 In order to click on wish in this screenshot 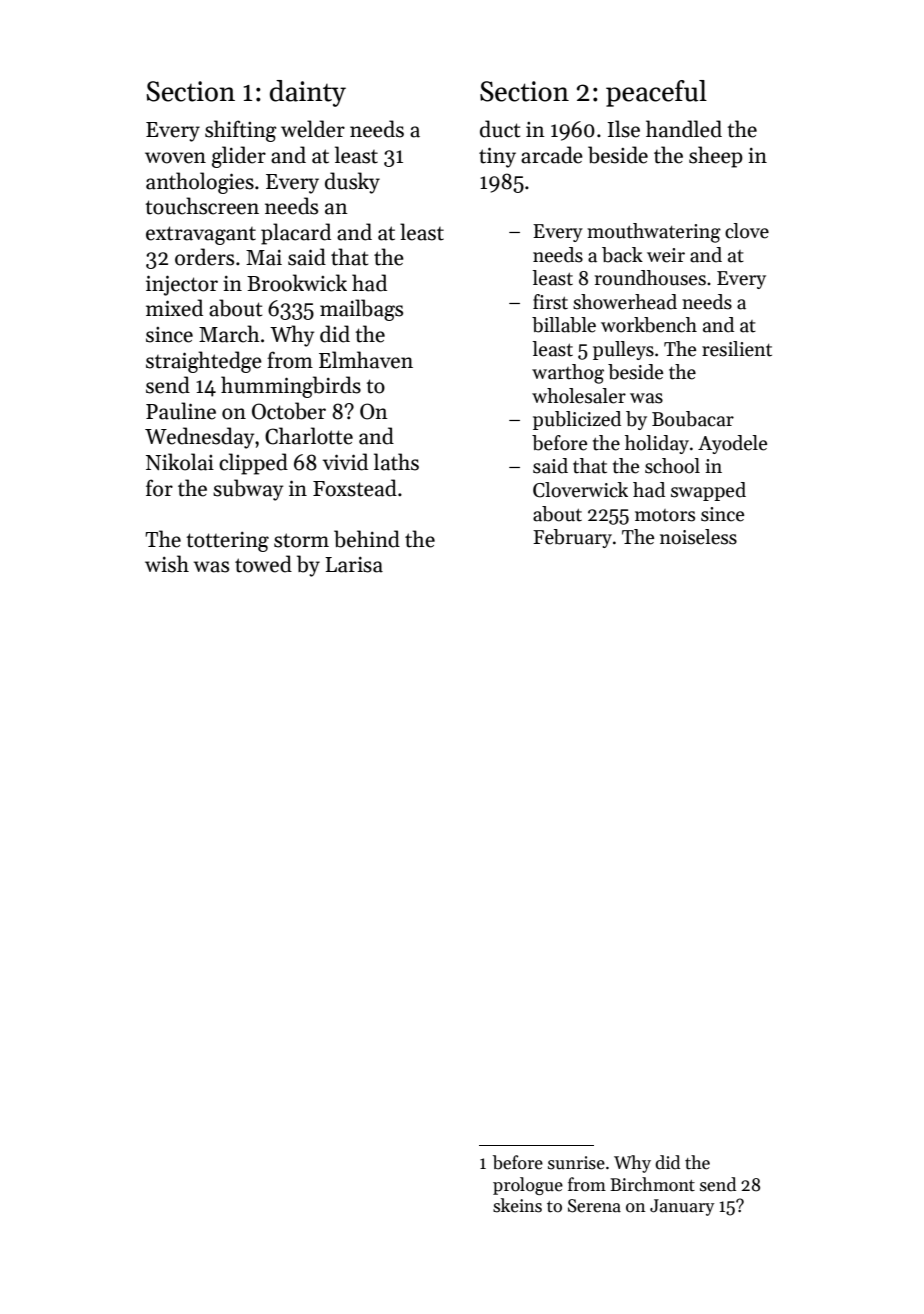, I will do `click(167, 564)`.
